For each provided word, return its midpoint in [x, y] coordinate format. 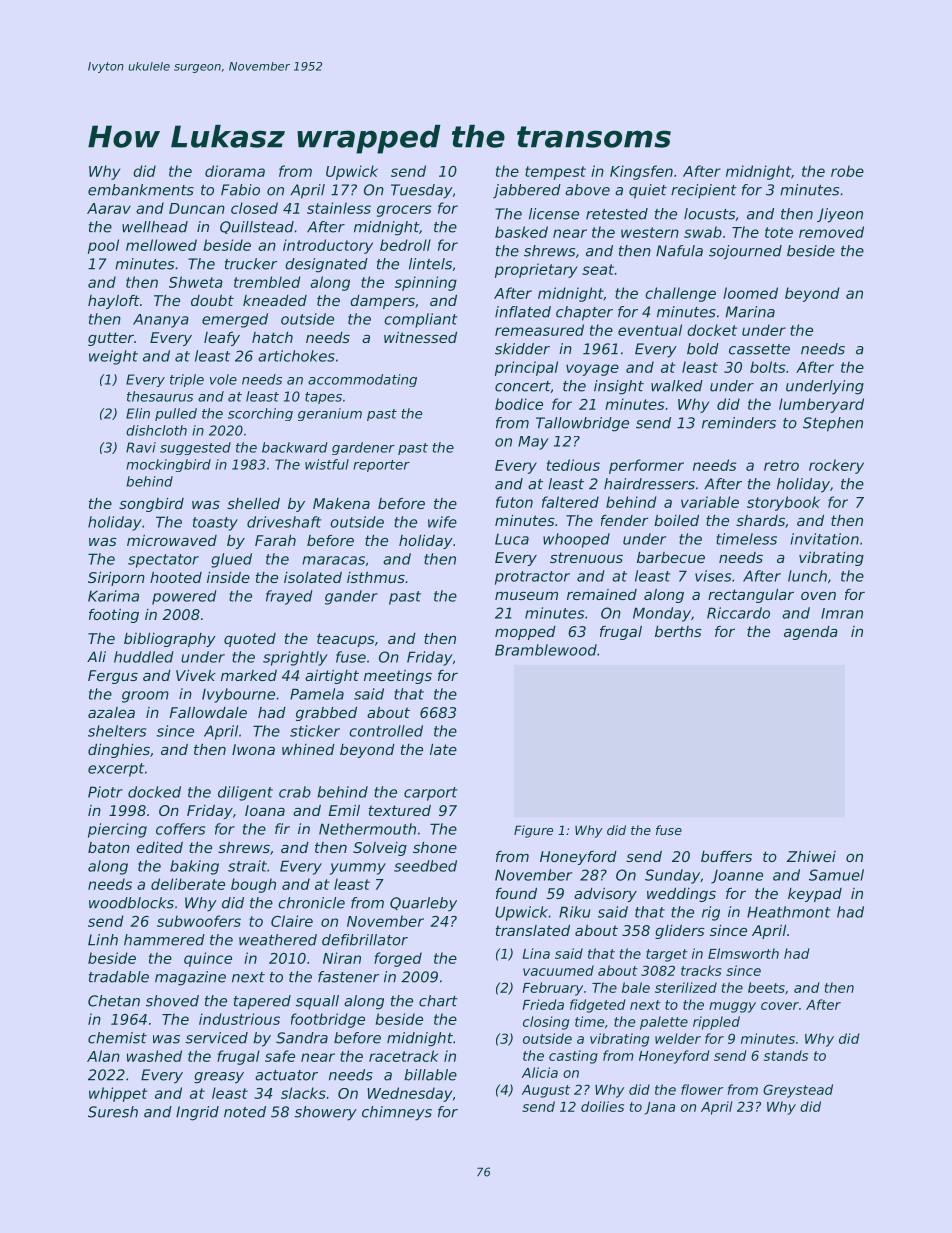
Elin [138, 413]
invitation [824, 539]
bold [703, 349]
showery [326, 1113]
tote [779, 232]
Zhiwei [811, 856]
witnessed [420, 337]
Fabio [240, 190]
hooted [176, 577]
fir [282, 828]
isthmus [376, 577]
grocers [404, 211]
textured [400, 810]
